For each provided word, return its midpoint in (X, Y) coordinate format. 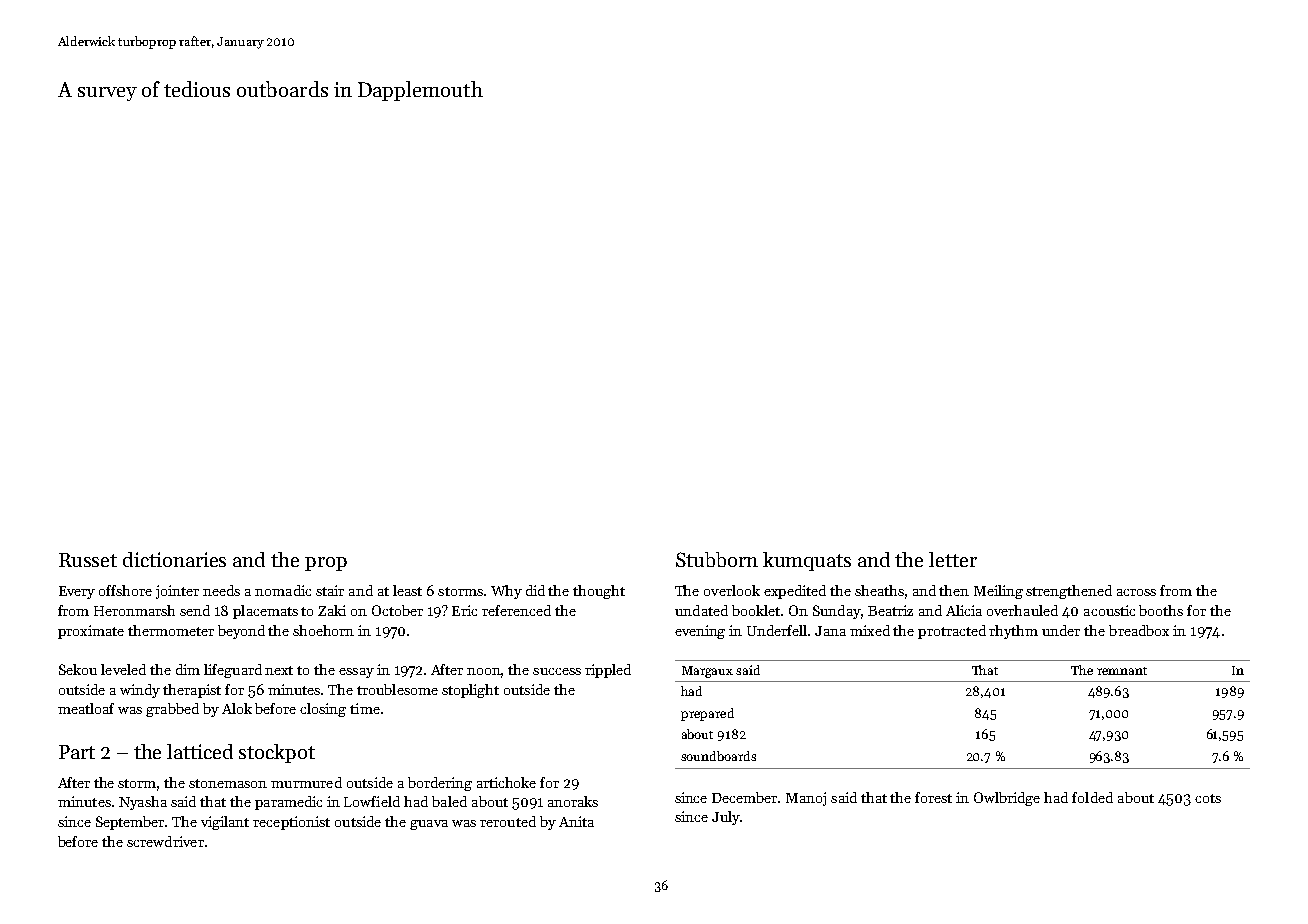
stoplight (470, 691)
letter (953, 559)
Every (77, 592)
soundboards (718, 756)
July (726, 818)
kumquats (807, 561)
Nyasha (143, 803)
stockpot (277, 753)
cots (1208, 798)
